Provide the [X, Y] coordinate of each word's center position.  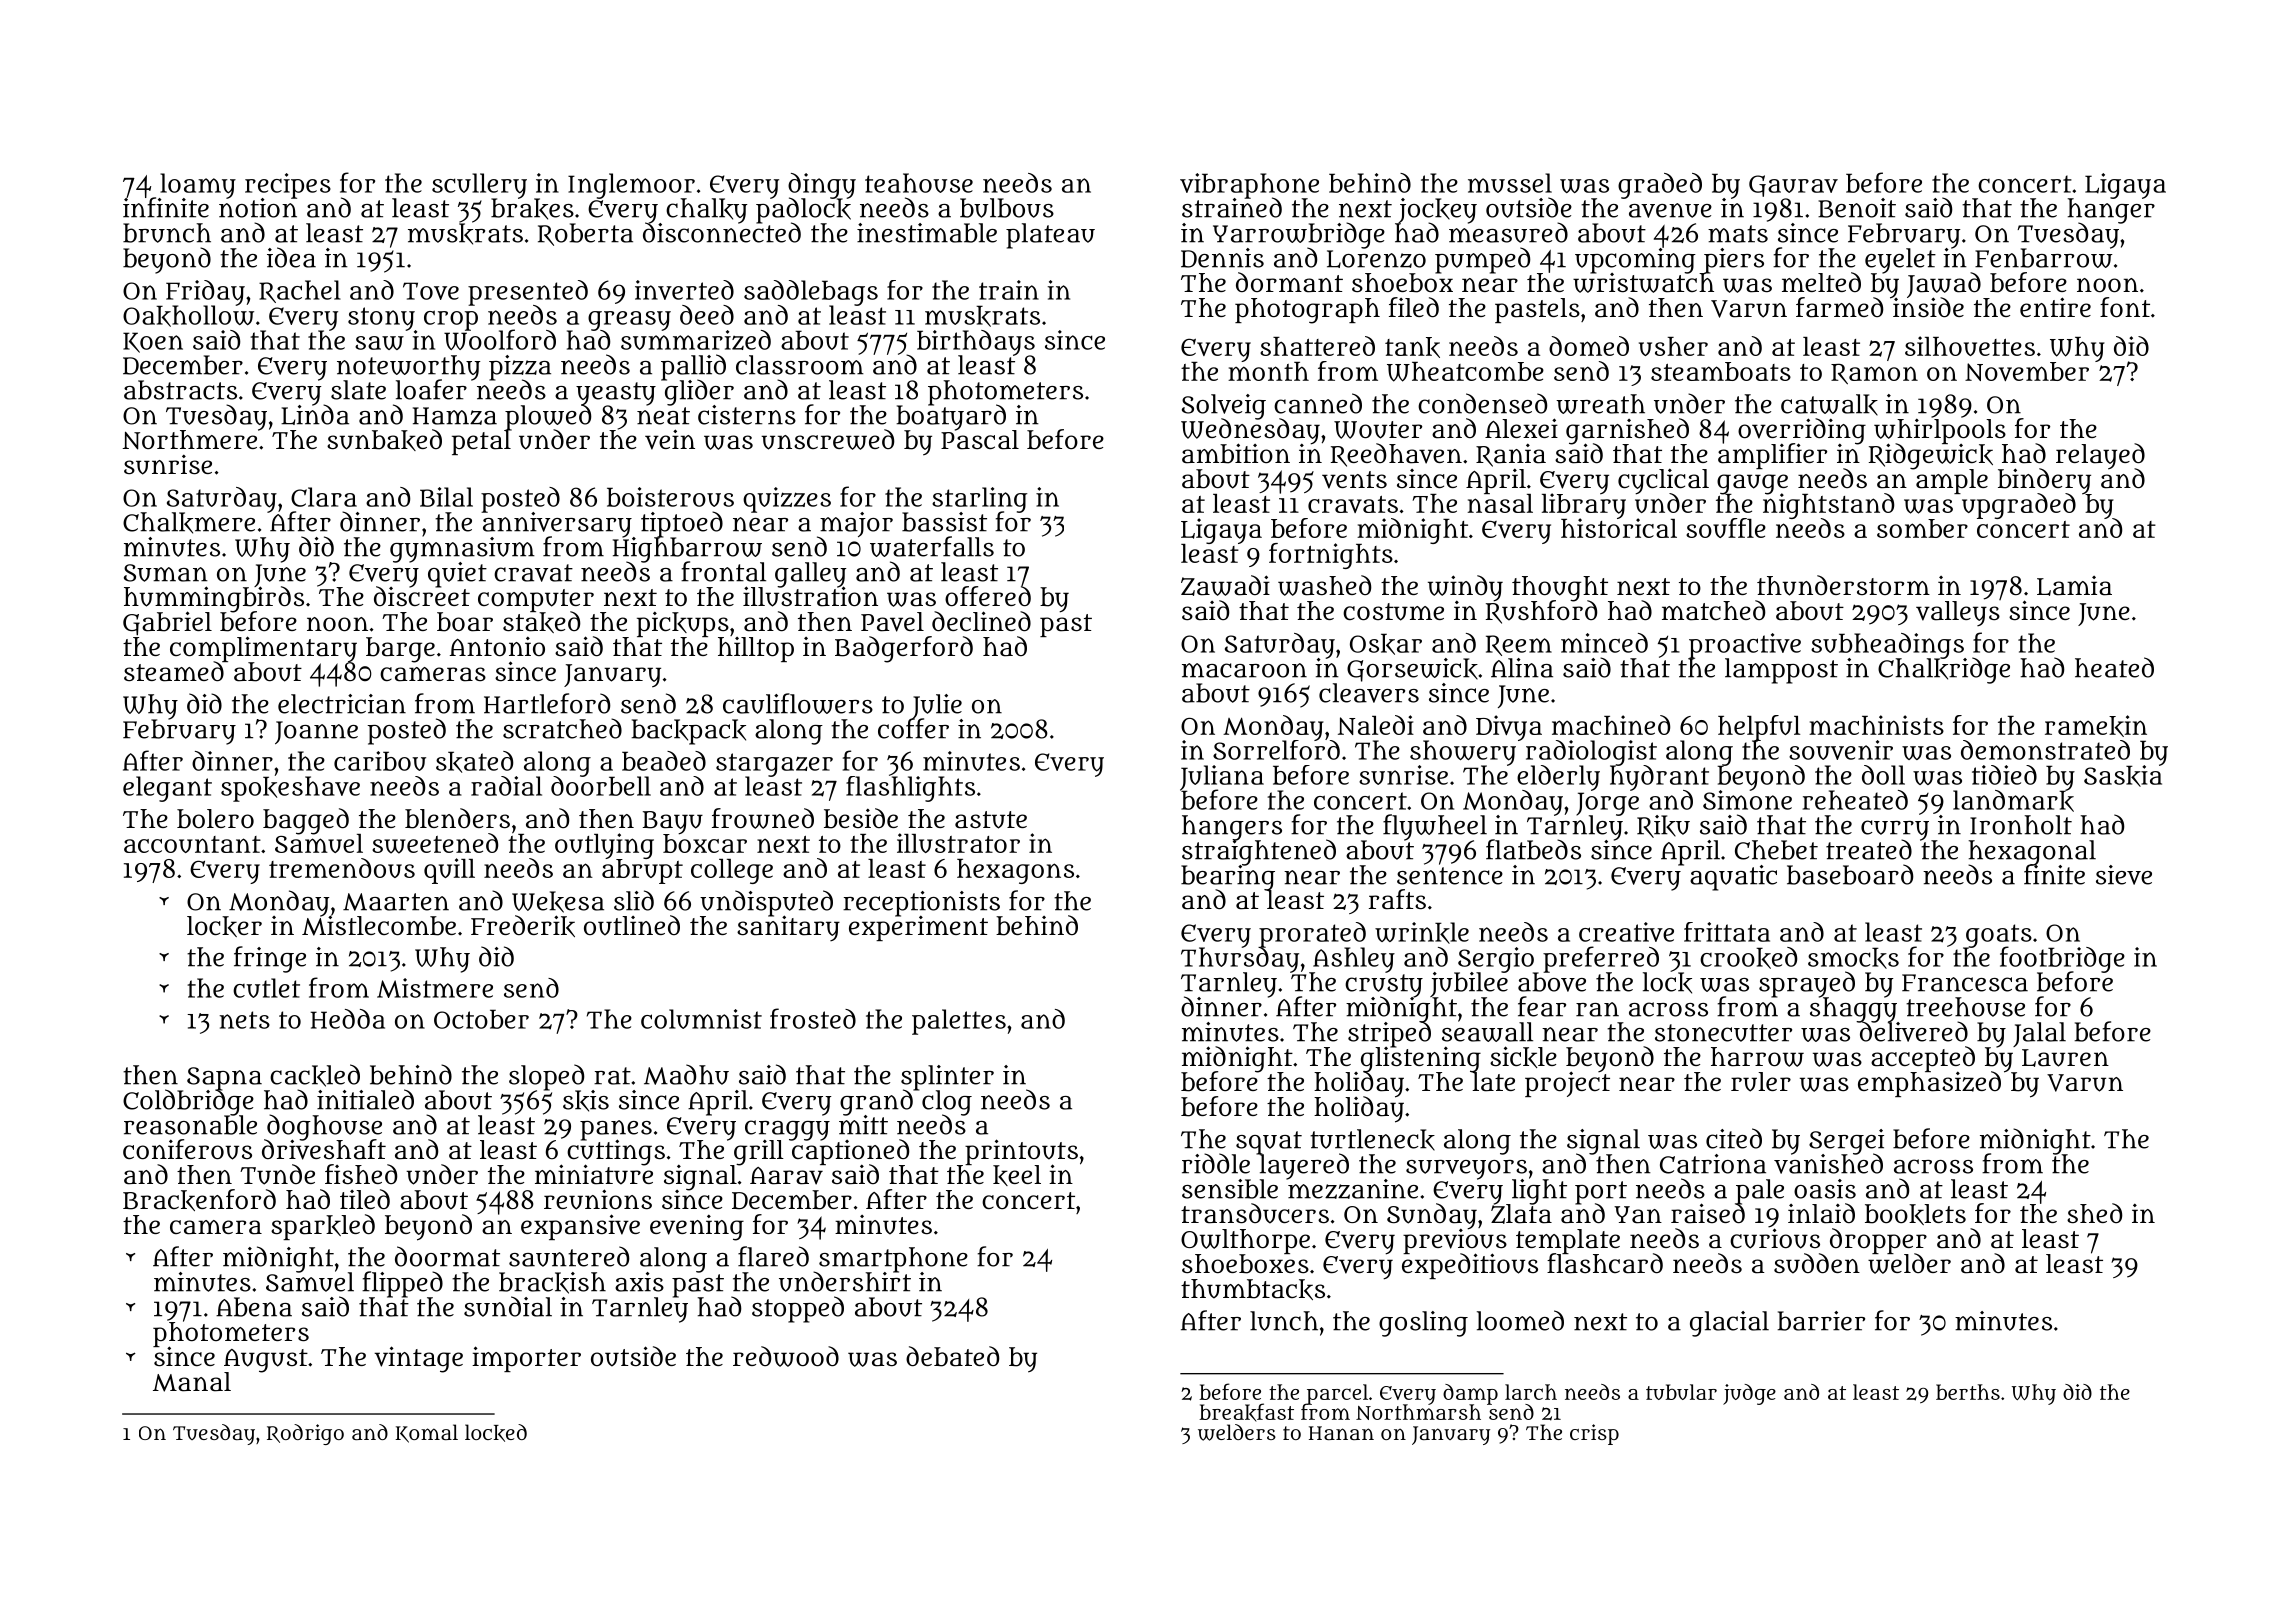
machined [1611, 725]
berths [1968, 1392]
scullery [479, 186]
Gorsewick [1412, 670]
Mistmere [435, 988]
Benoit [1857, 208]
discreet [422, 596]
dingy [822, 185]
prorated [1312, 934]
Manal [192, 1382]
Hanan [1341, 1433]
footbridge [2062, 959]
